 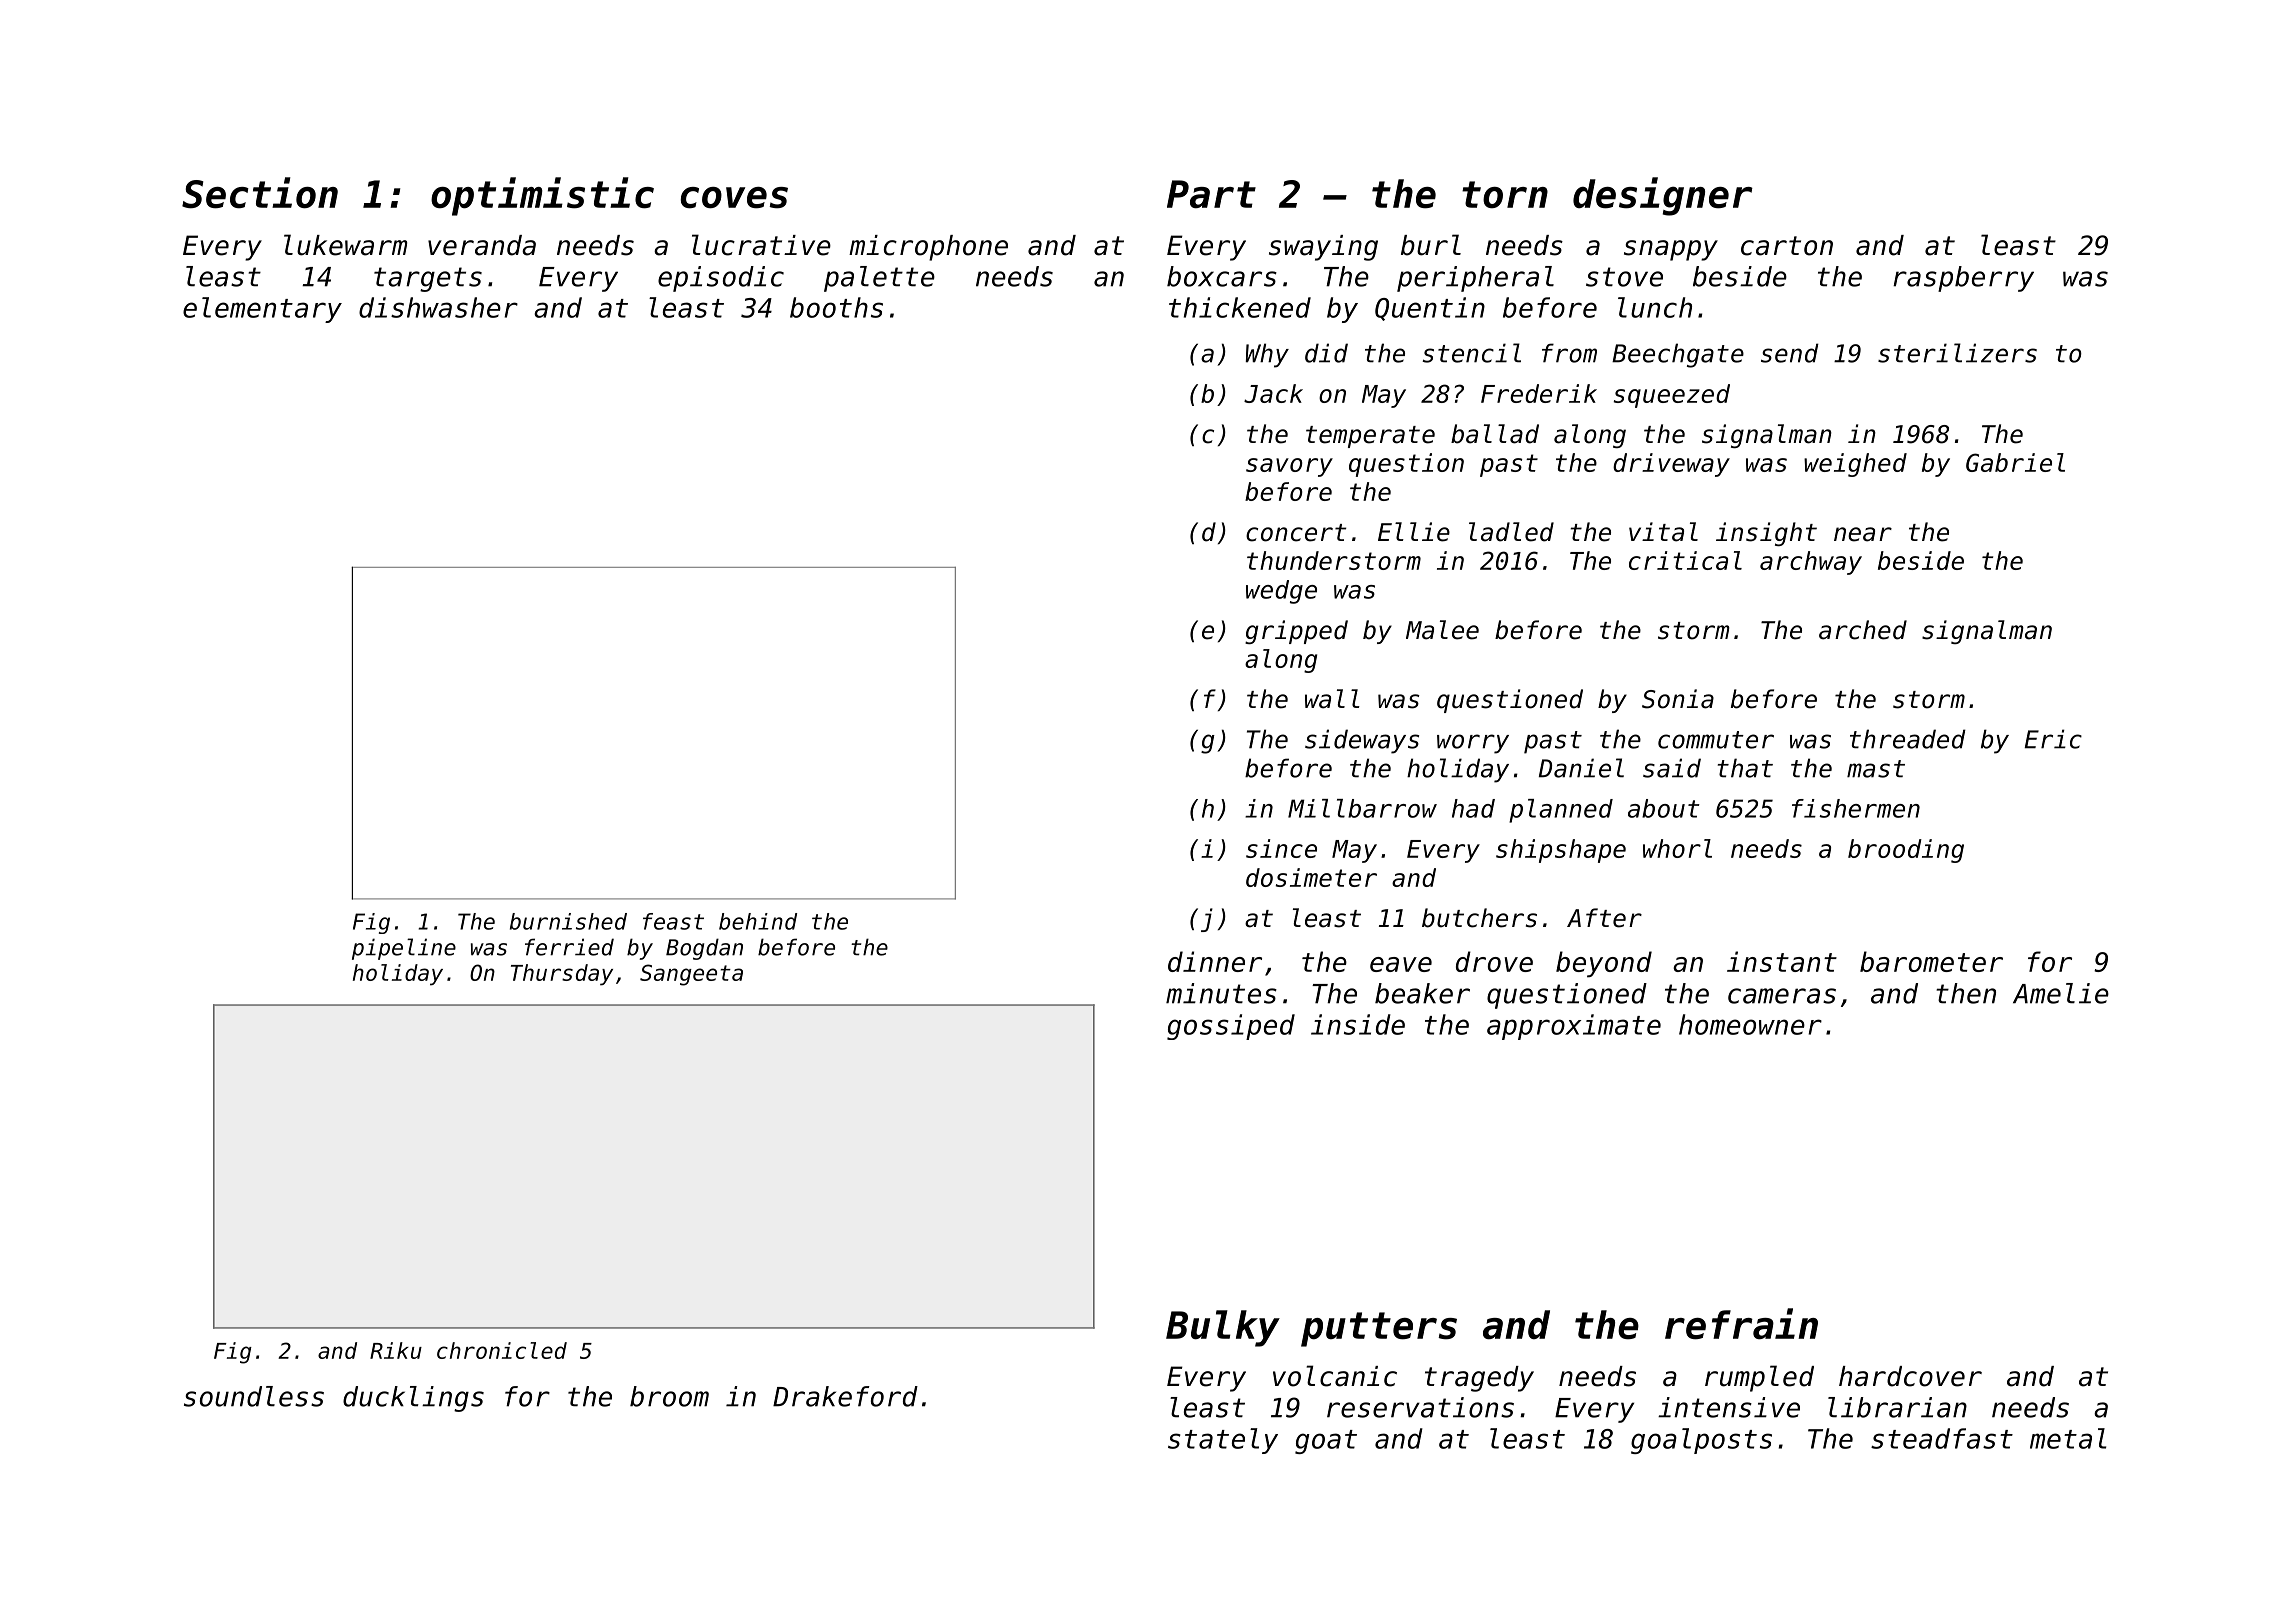 I want to click on wall, so click(x=1332, y=699).
